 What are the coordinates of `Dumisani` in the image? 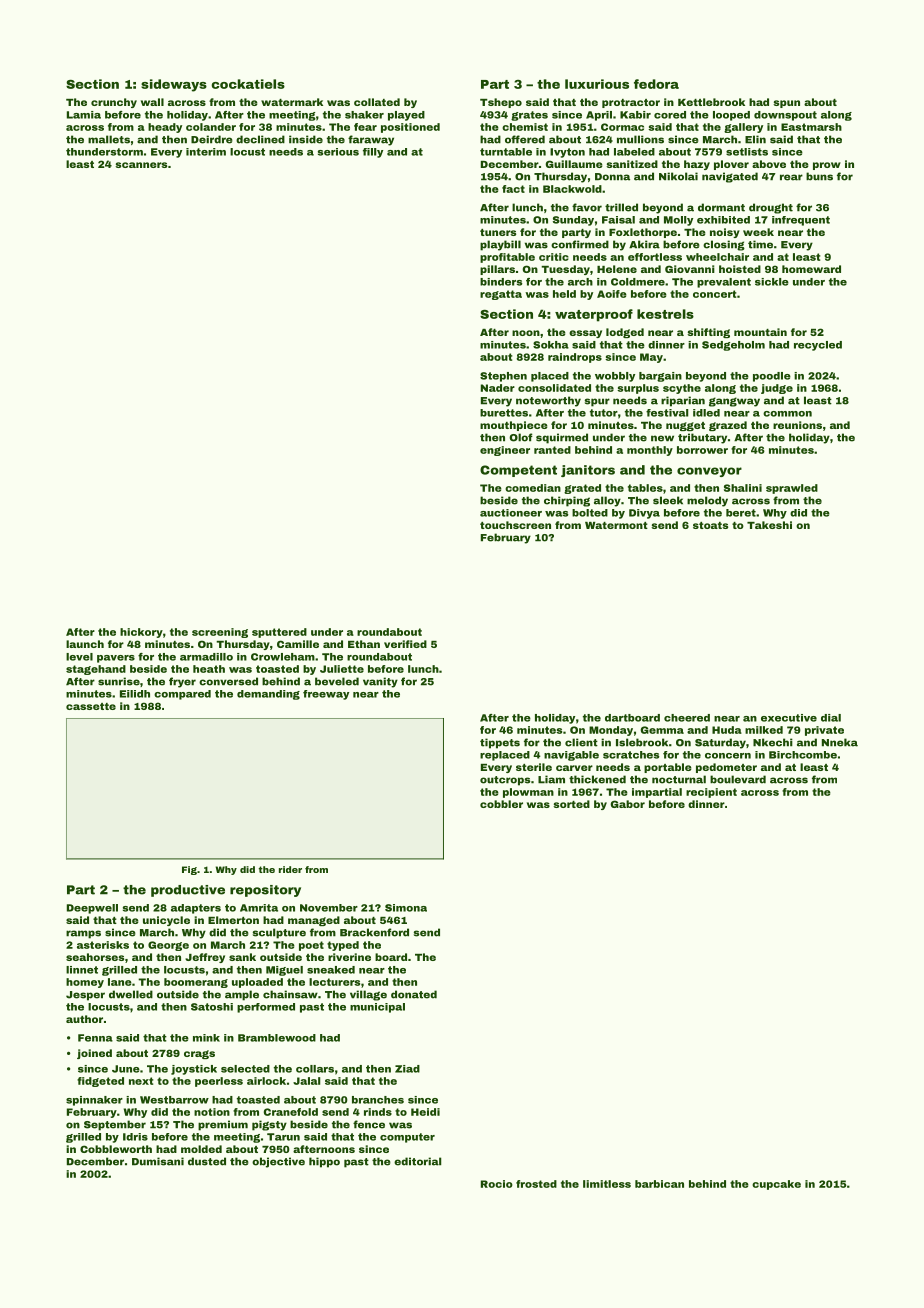 It's located at (158, 1161).
